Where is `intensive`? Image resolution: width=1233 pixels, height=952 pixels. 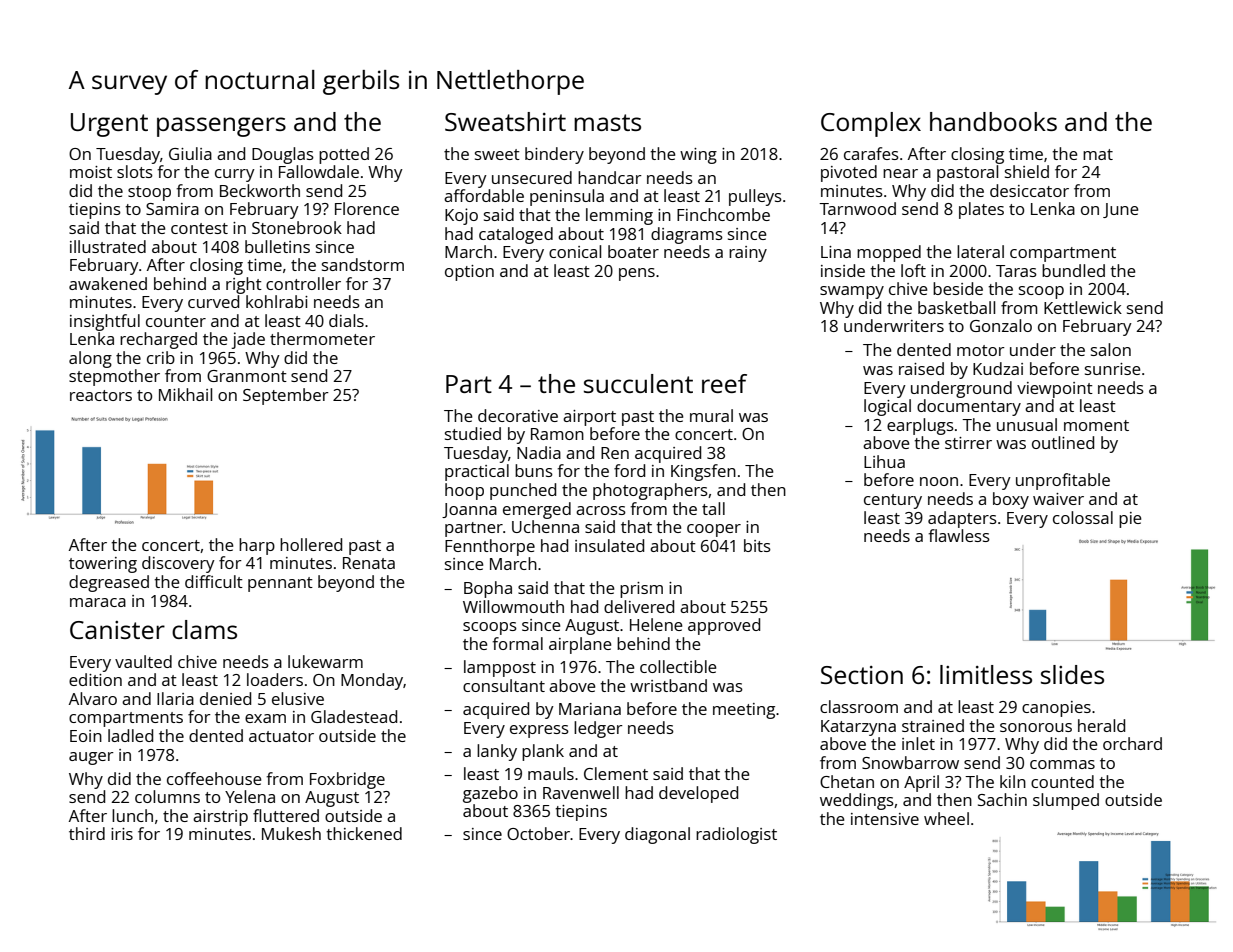
intensive is located at coordinates (885, 819).
